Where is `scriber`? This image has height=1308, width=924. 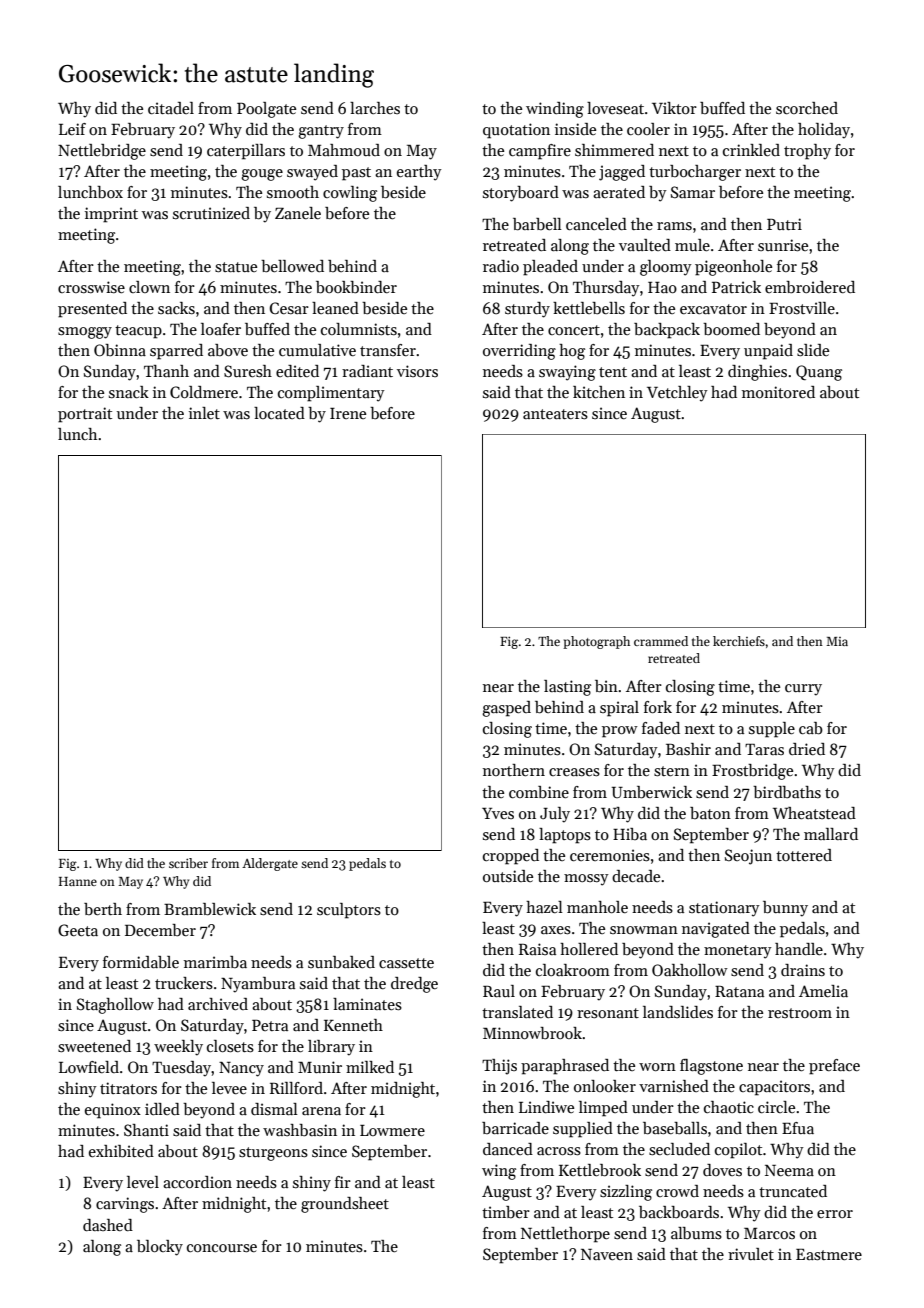 scriber is located at coordinates (188, 863).
